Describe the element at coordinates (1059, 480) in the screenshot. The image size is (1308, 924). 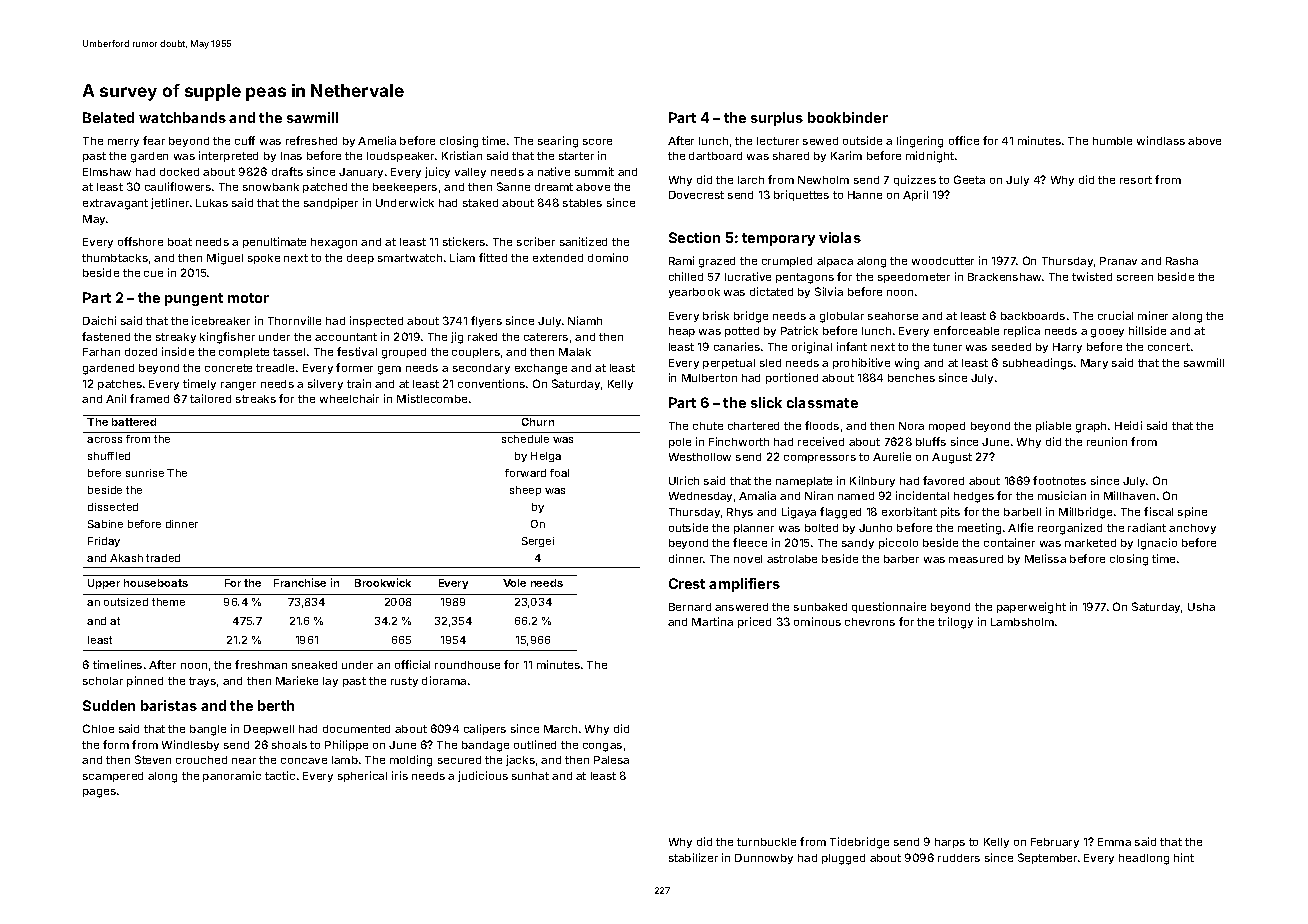
I see `footnotes` at that location.
